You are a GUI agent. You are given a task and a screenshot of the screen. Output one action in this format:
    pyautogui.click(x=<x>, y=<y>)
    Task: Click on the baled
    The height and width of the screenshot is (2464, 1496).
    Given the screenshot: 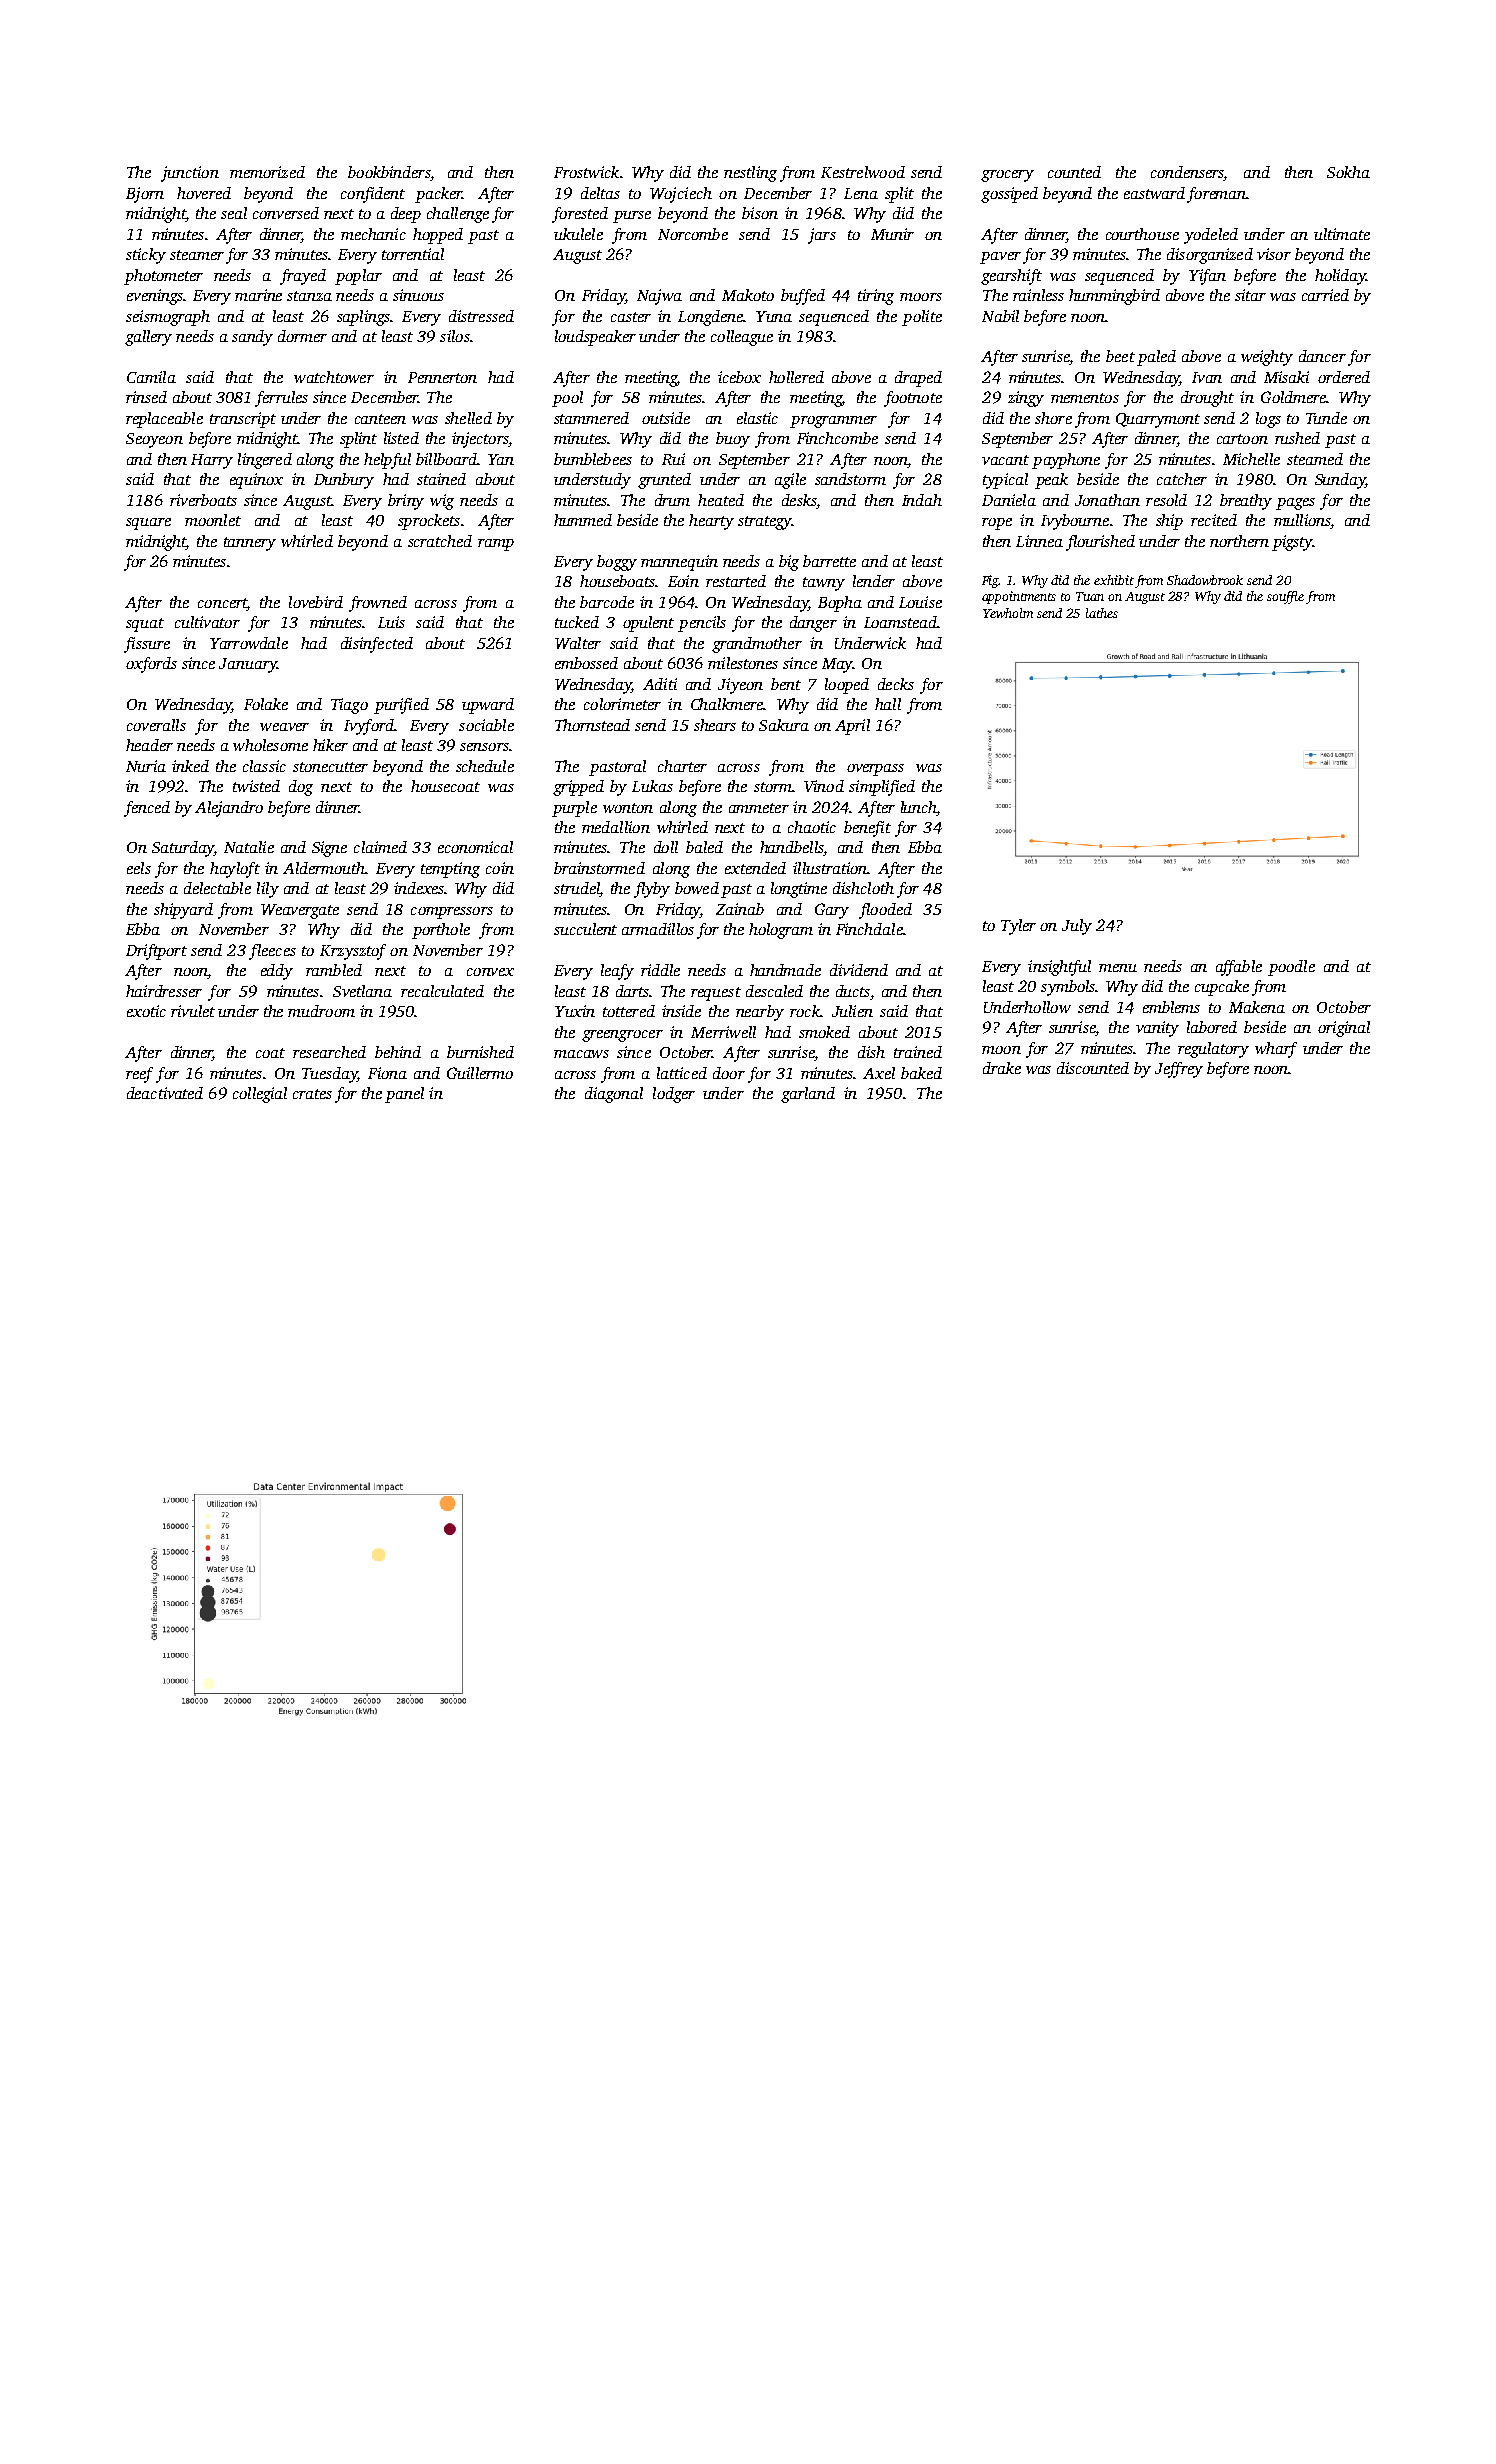 What is the action you would take?
    pyautogui.click(x=704, y=847)
